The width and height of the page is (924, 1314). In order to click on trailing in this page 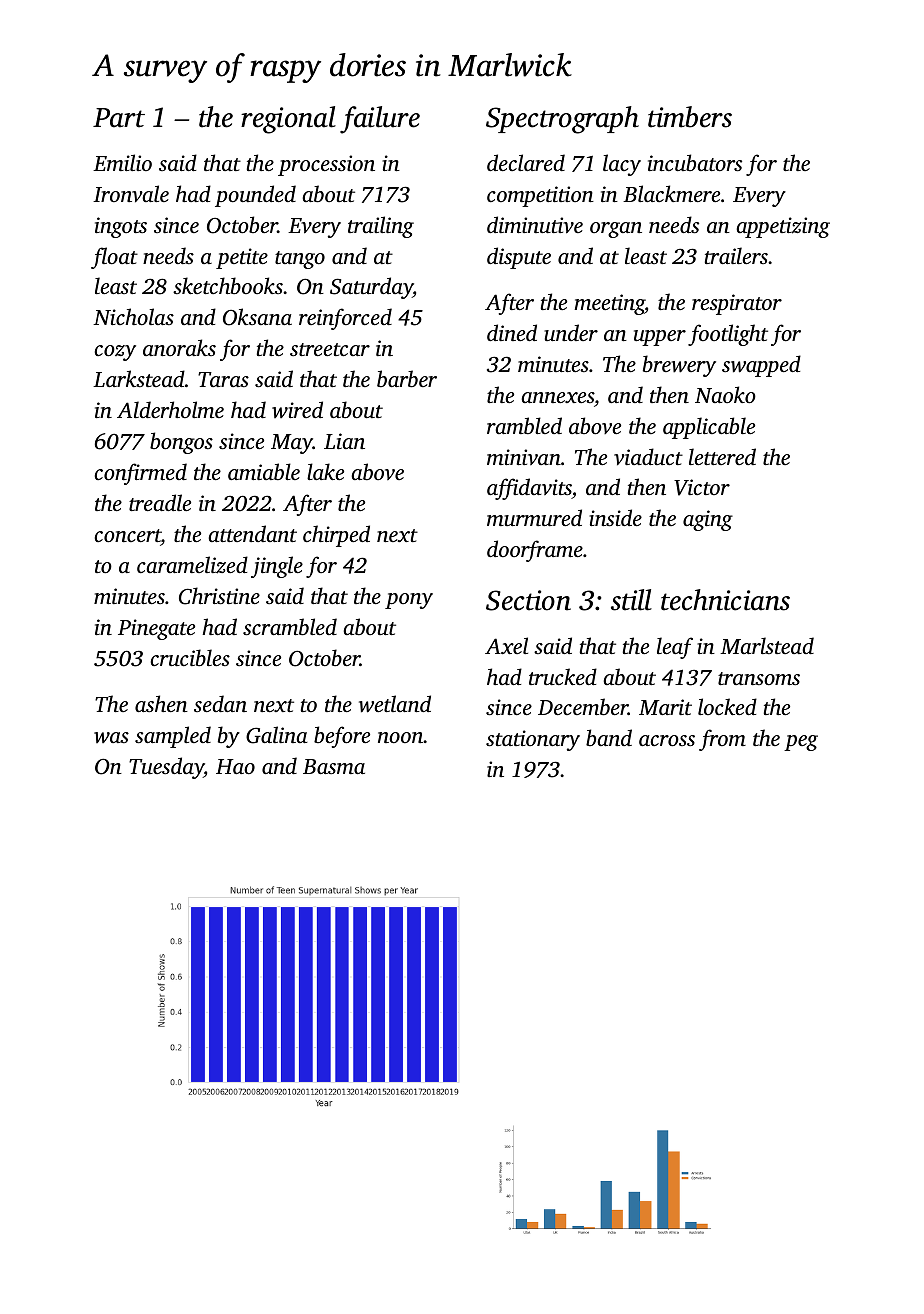, I will do `click(381, 227)`.
